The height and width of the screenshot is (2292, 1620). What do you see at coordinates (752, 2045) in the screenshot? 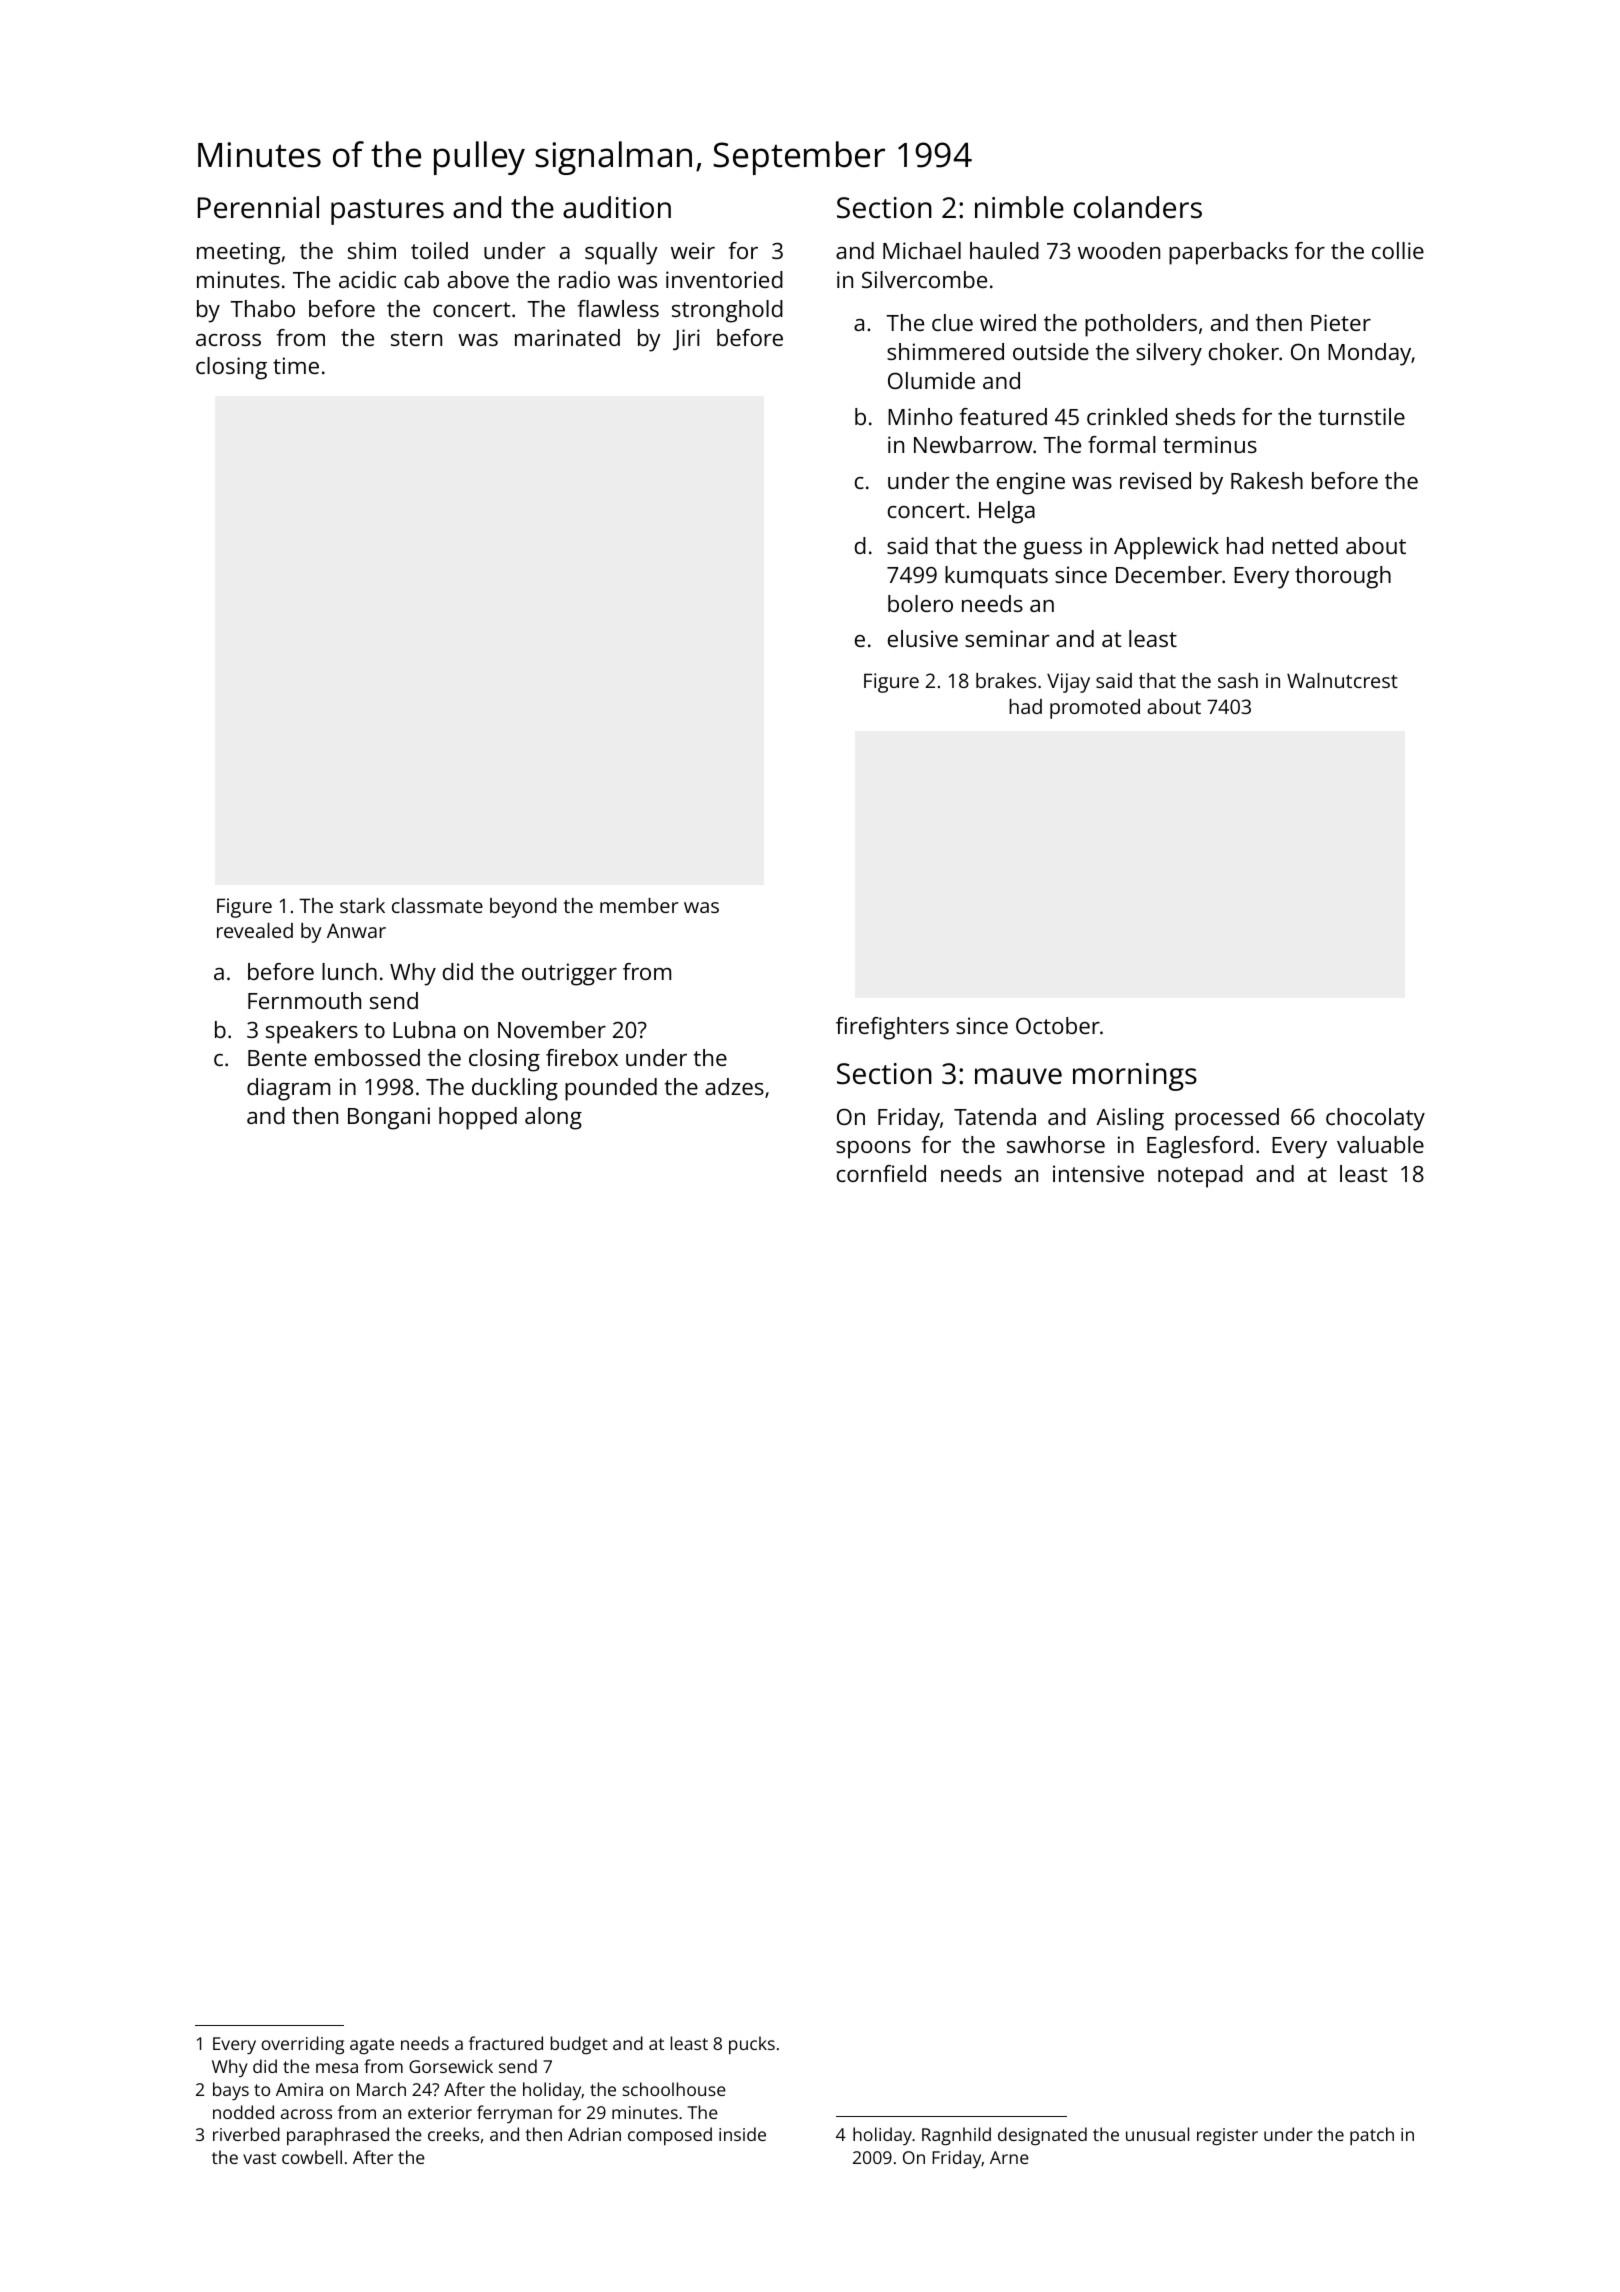
I see `pucks` at bounding box center [752, 2045].
